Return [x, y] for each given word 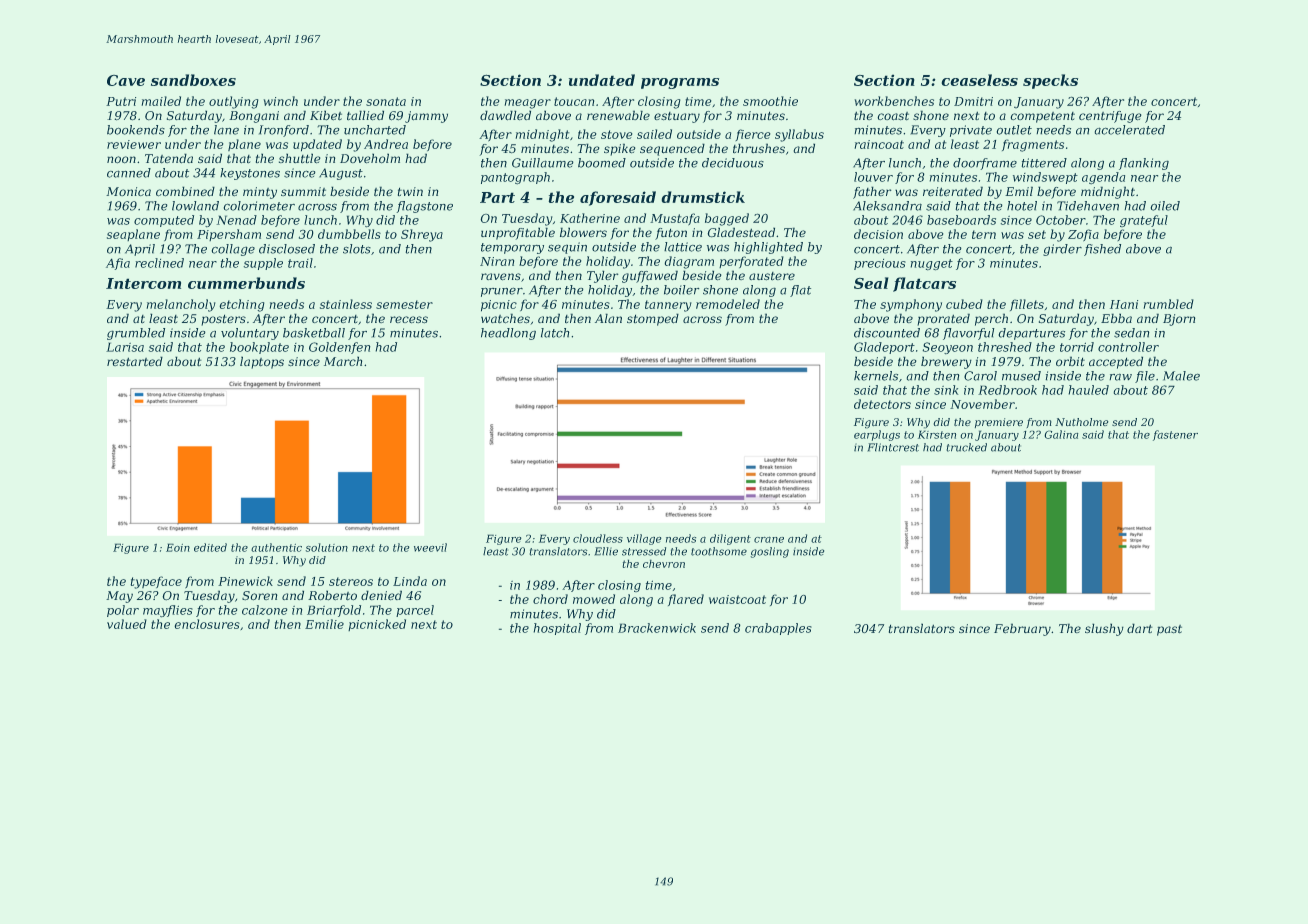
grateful [1144, 221]
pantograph [515, 178]
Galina [1061, 434]
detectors [882, 404]
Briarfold [334, 611]
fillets [1027, 305]
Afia [118, 264]
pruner [502, 292]
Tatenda [169, 158]
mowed [594, 599]
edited [210, 547]
